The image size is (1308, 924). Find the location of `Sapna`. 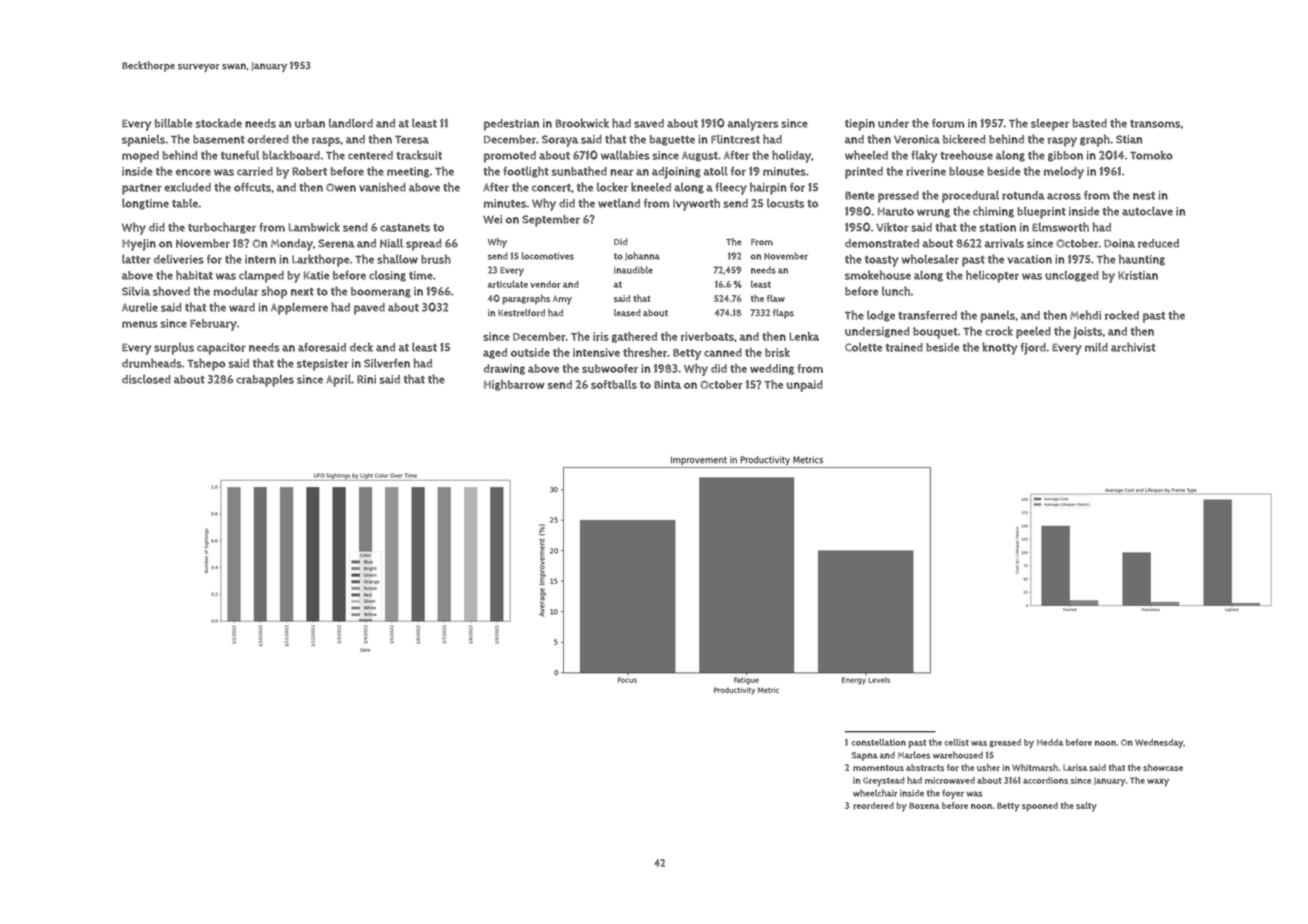

Sapna is located at coordinates (864, 756).
